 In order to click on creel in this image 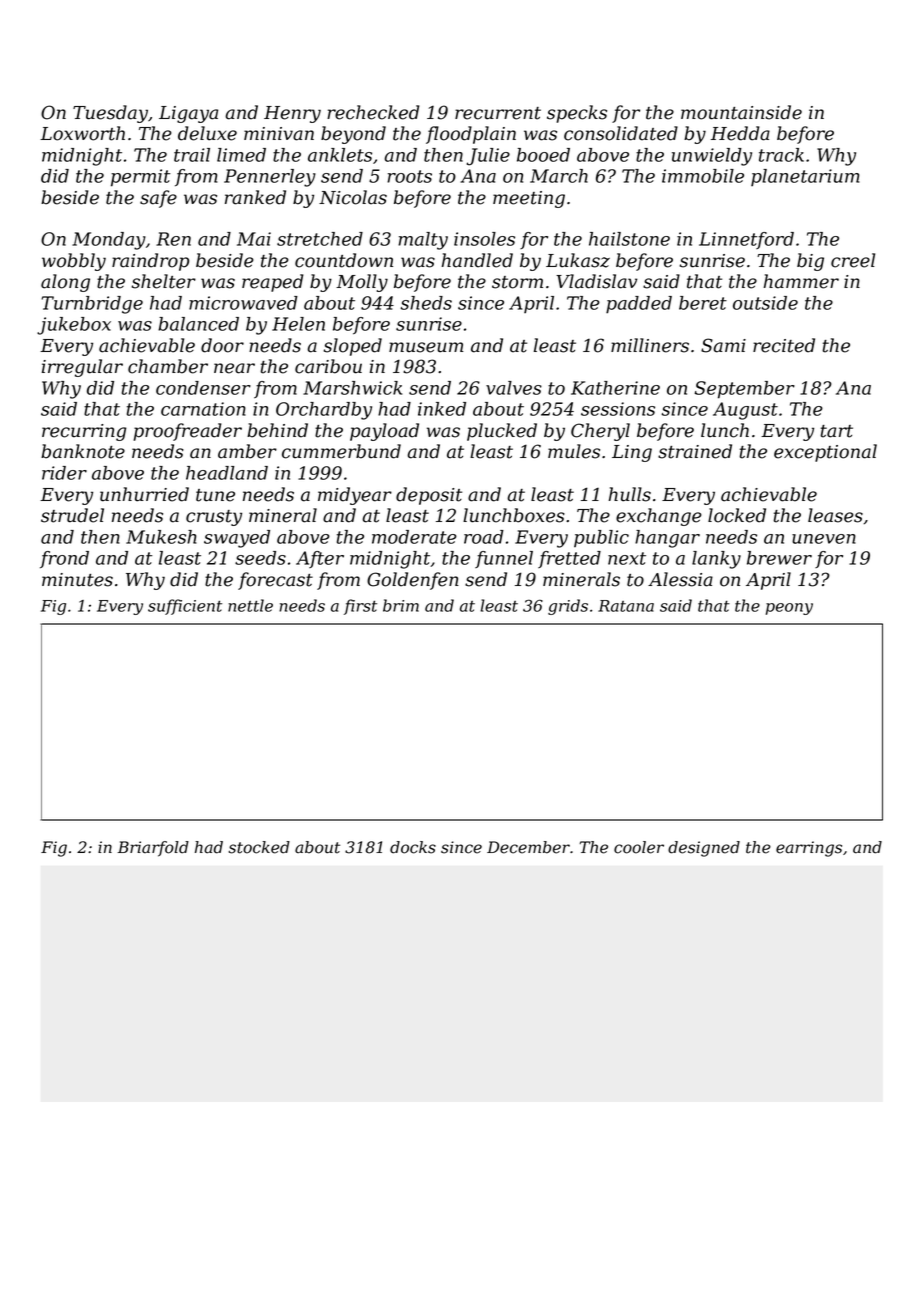, I will do `click(853, 260)`.
